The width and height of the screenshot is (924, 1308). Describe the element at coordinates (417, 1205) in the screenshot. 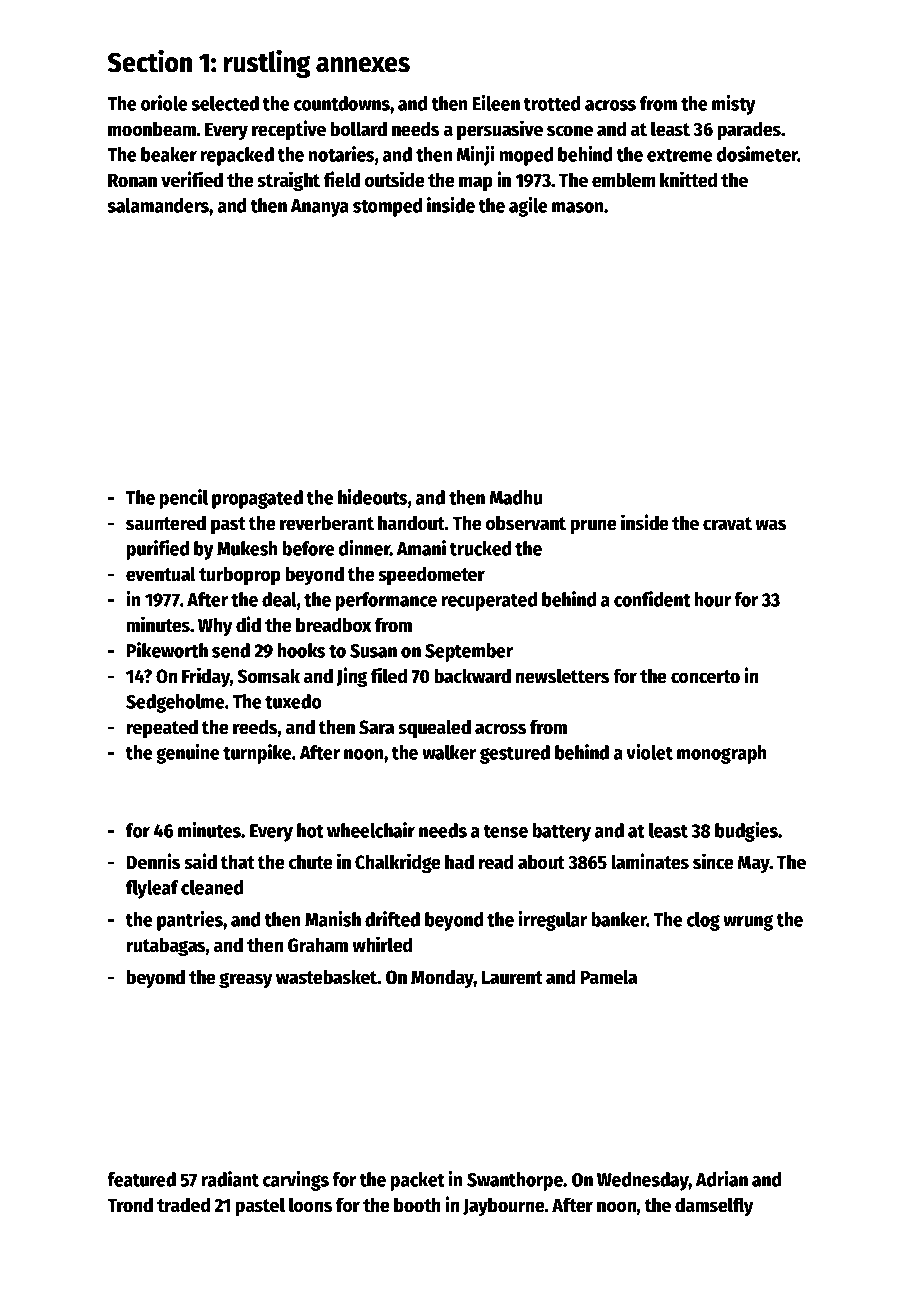

I see `booth` at that location.
